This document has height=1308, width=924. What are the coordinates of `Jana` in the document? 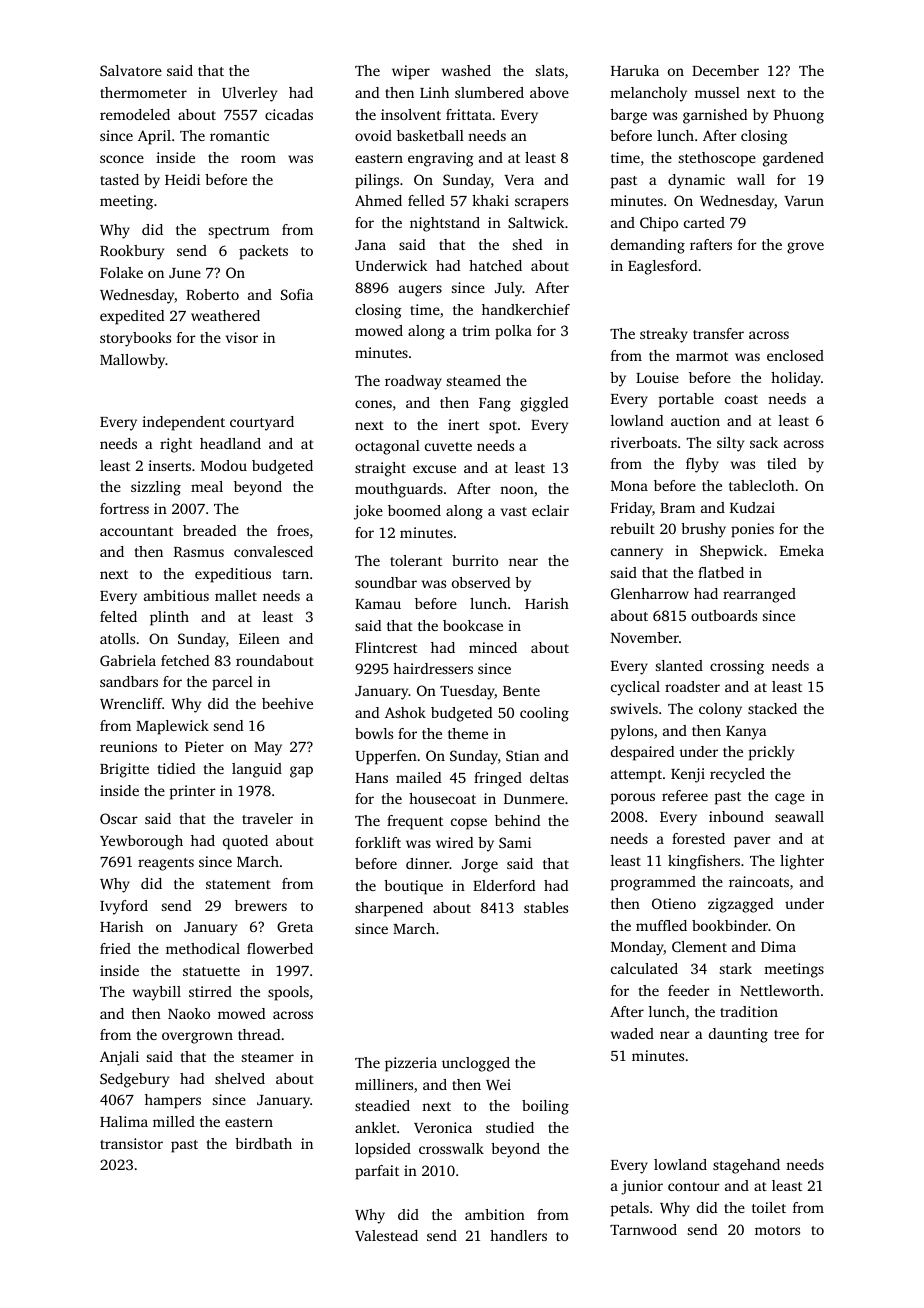 It's located at (370, 245).
